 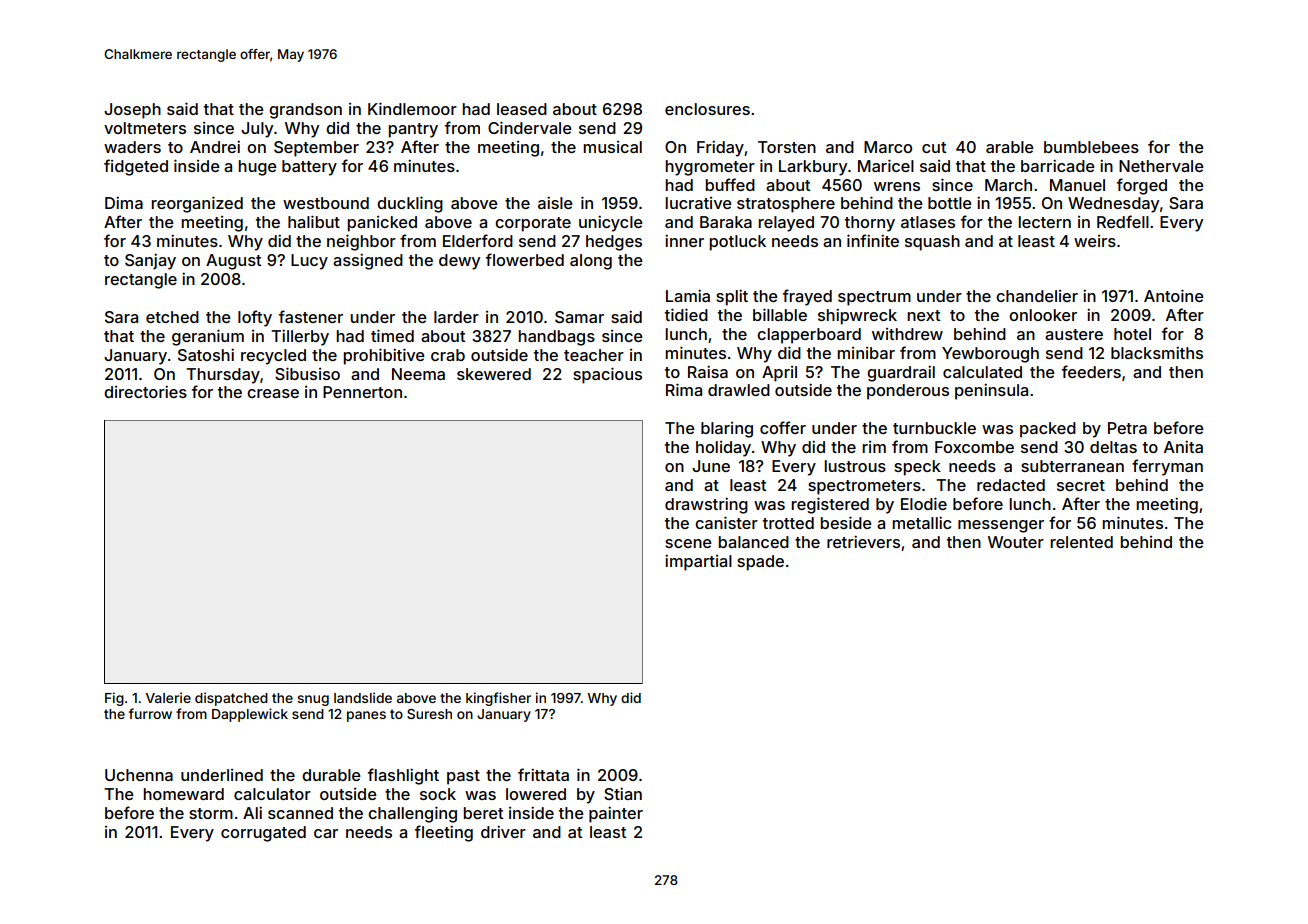 What do you see at coordinates (150, 261) in the screenshot?
I see `Sanjay` at bounding box center [150, 261].
